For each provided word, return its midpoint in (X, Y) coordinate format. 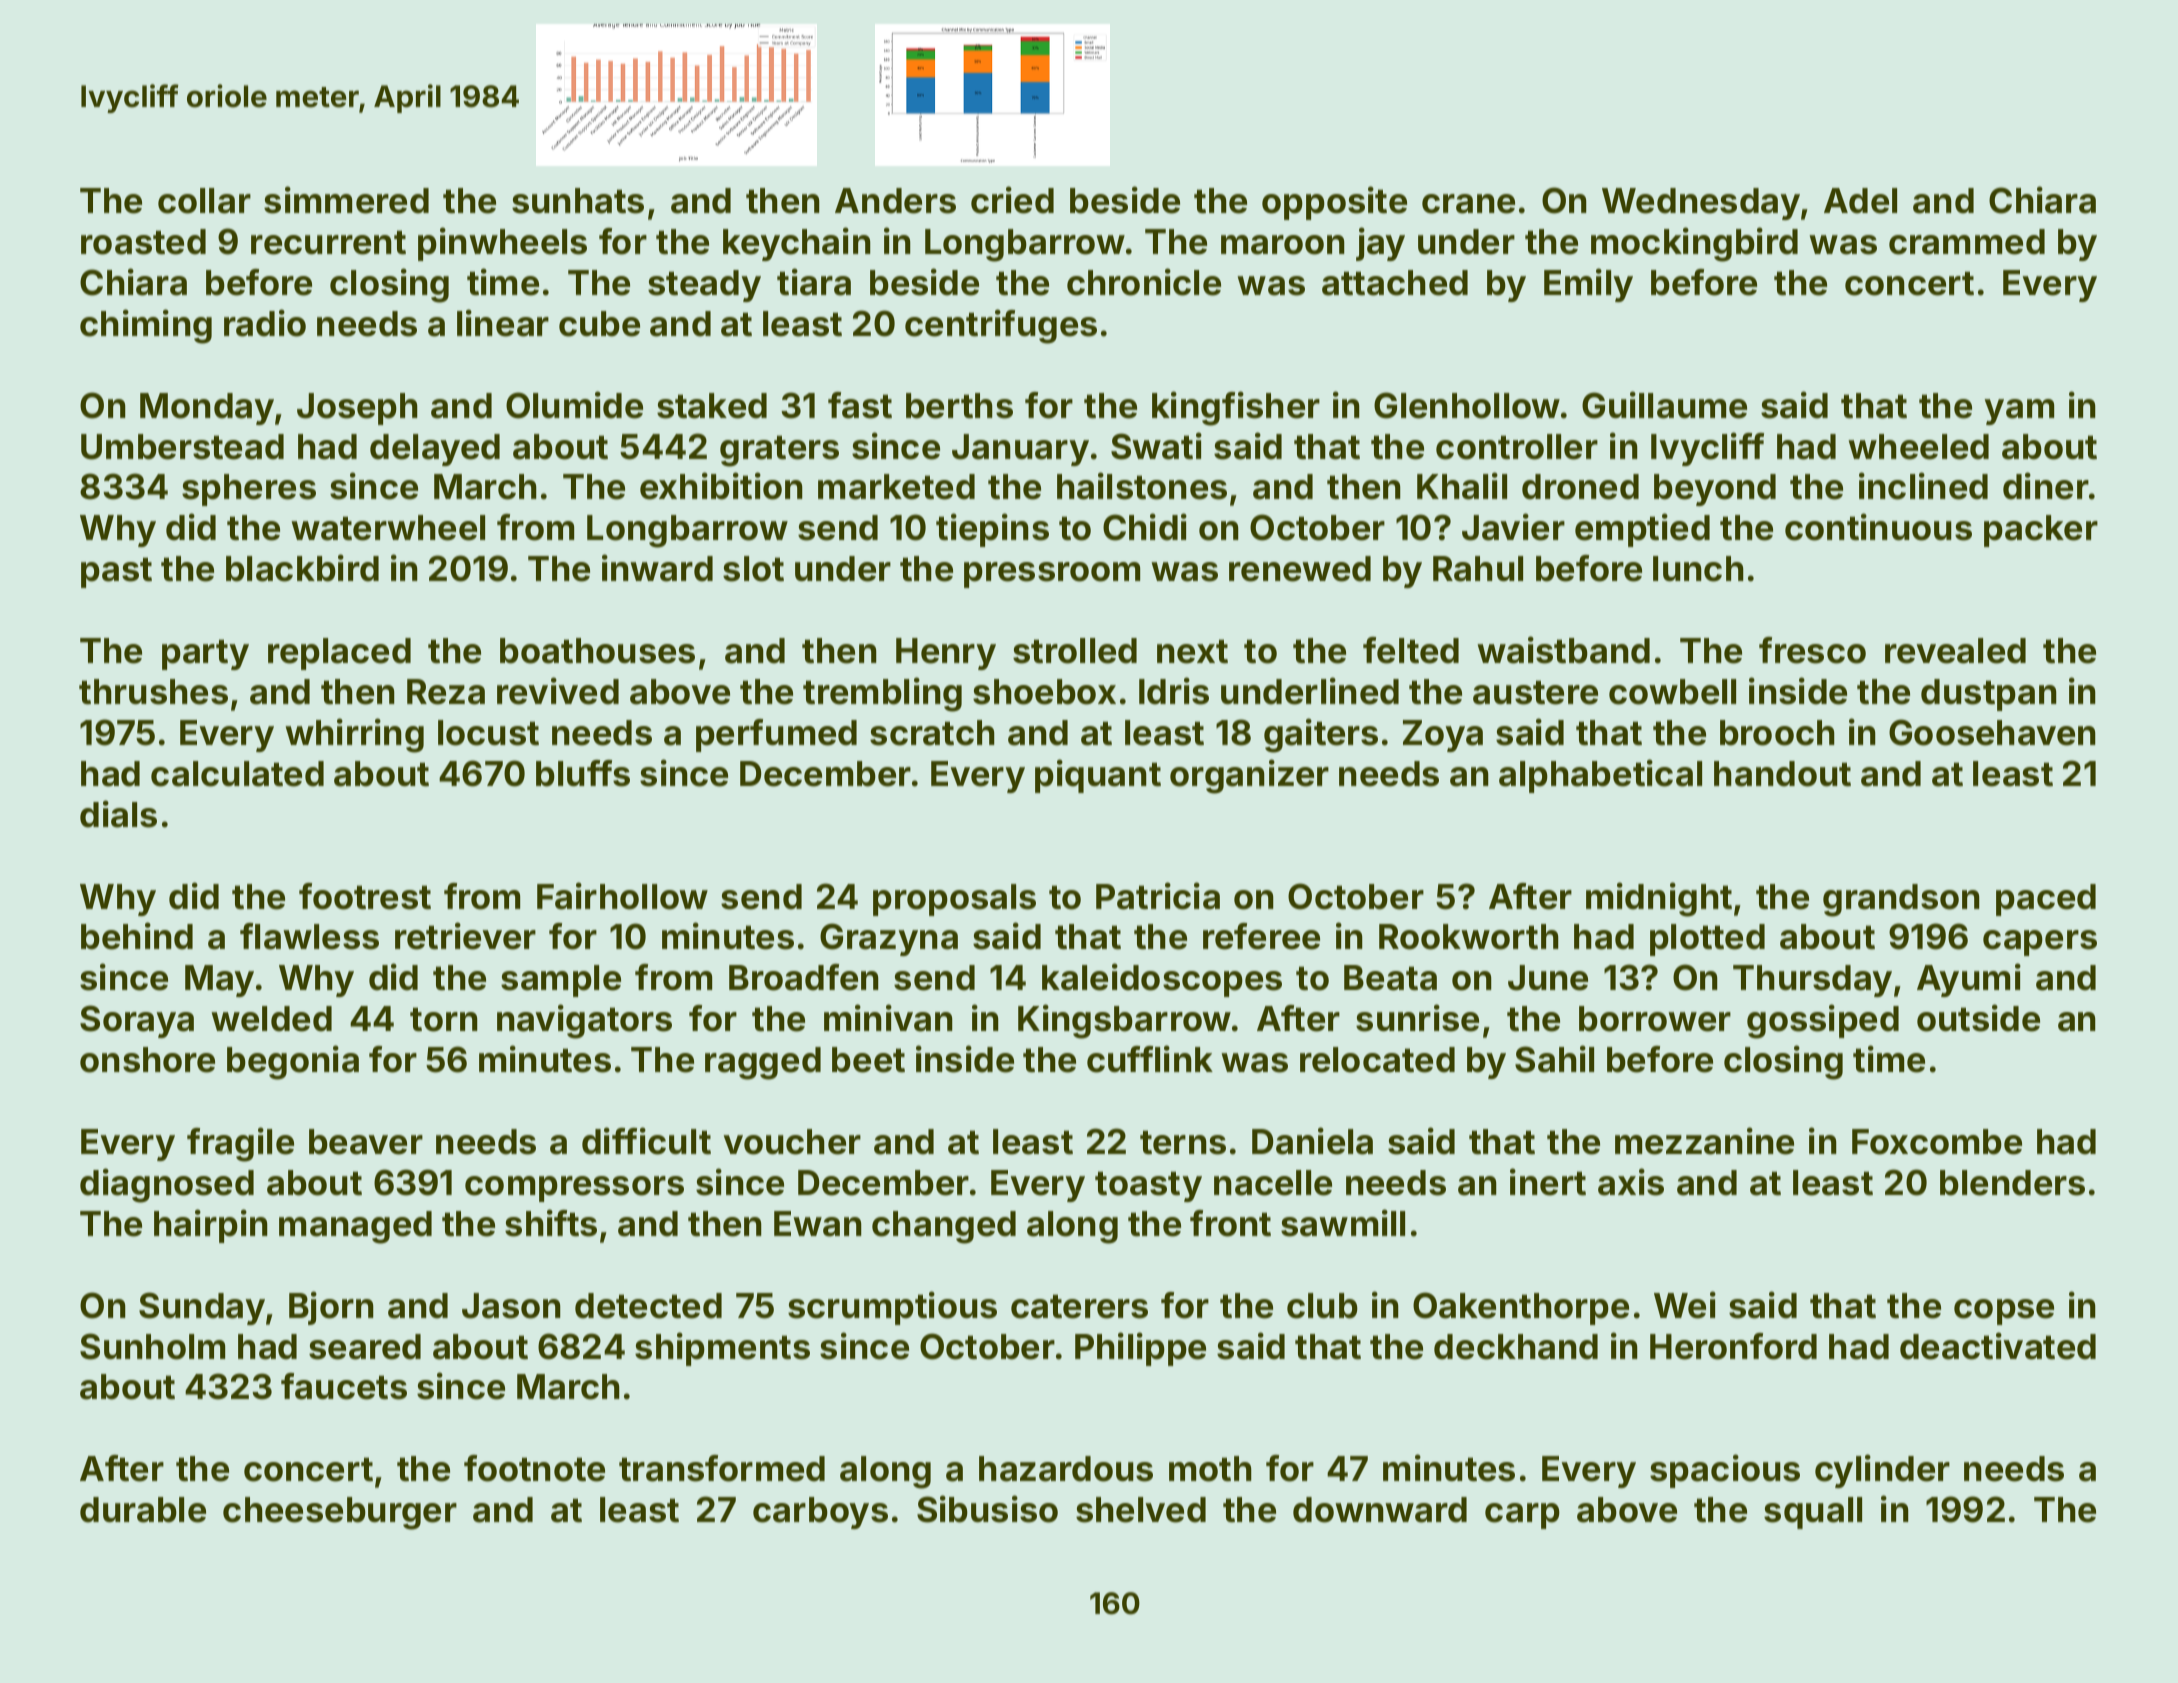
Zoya (1443, 736)
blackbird (302, 568)
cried (1012, 200)
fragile (240, 1144)
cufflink (1150, 1059)
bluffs (583, 773)
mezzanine (1704, 1141)
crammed (1967, 242)
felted (1411, 650)
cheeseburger (340, 1513)
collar (204, 201)
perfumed (776, 735)
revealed (1955, 651)
